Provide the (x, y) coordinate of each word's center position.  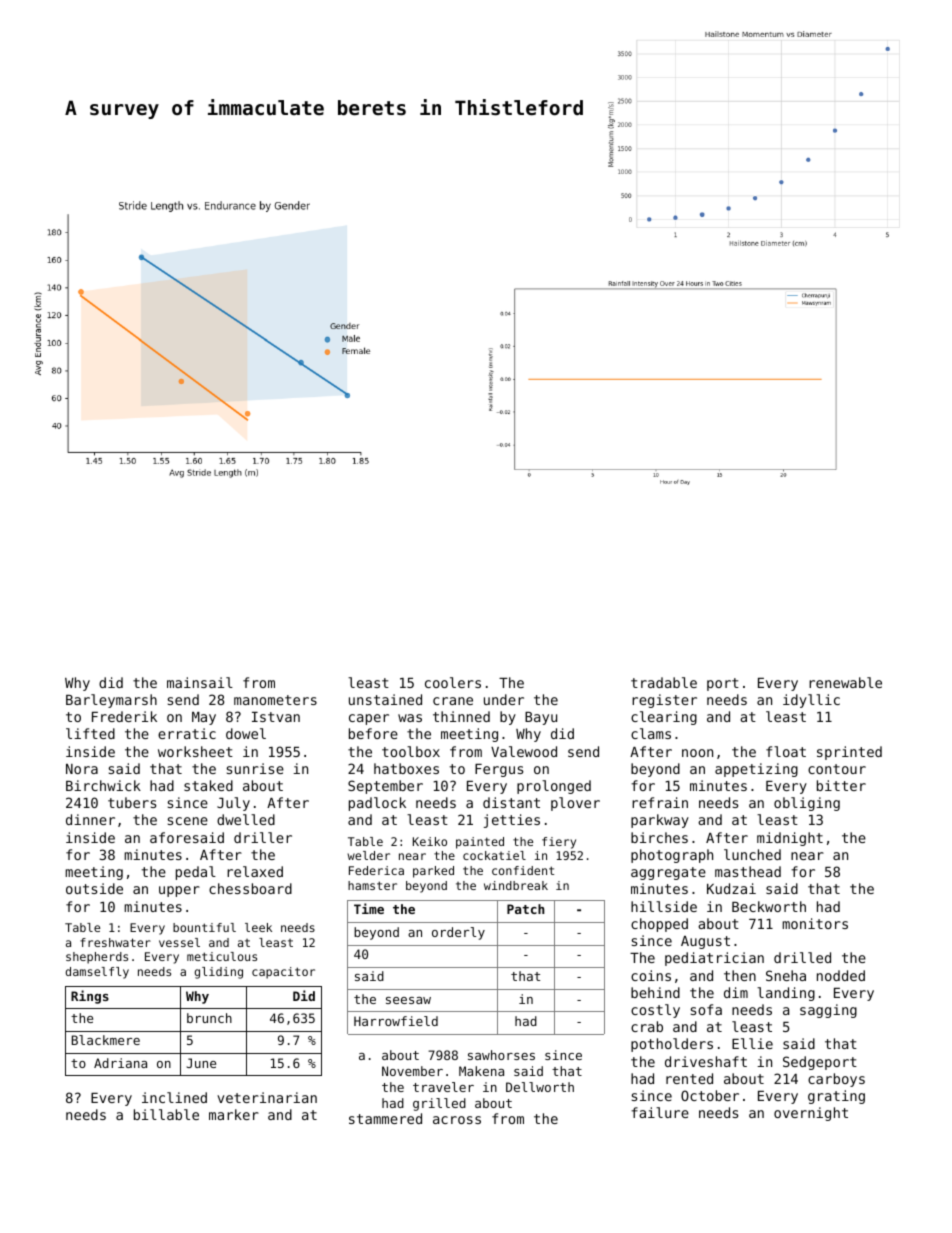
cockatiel (494, 855)
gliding (219, 973)
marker (234, 1114)
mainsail (200, 682)
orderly (458, 933)
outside (94, 888)
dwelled (246, 819)
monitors (815, 923)
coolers (453, 682)
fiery (559, 843)
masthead (748, 871)
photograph (672, 856)
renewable (845, 682)
